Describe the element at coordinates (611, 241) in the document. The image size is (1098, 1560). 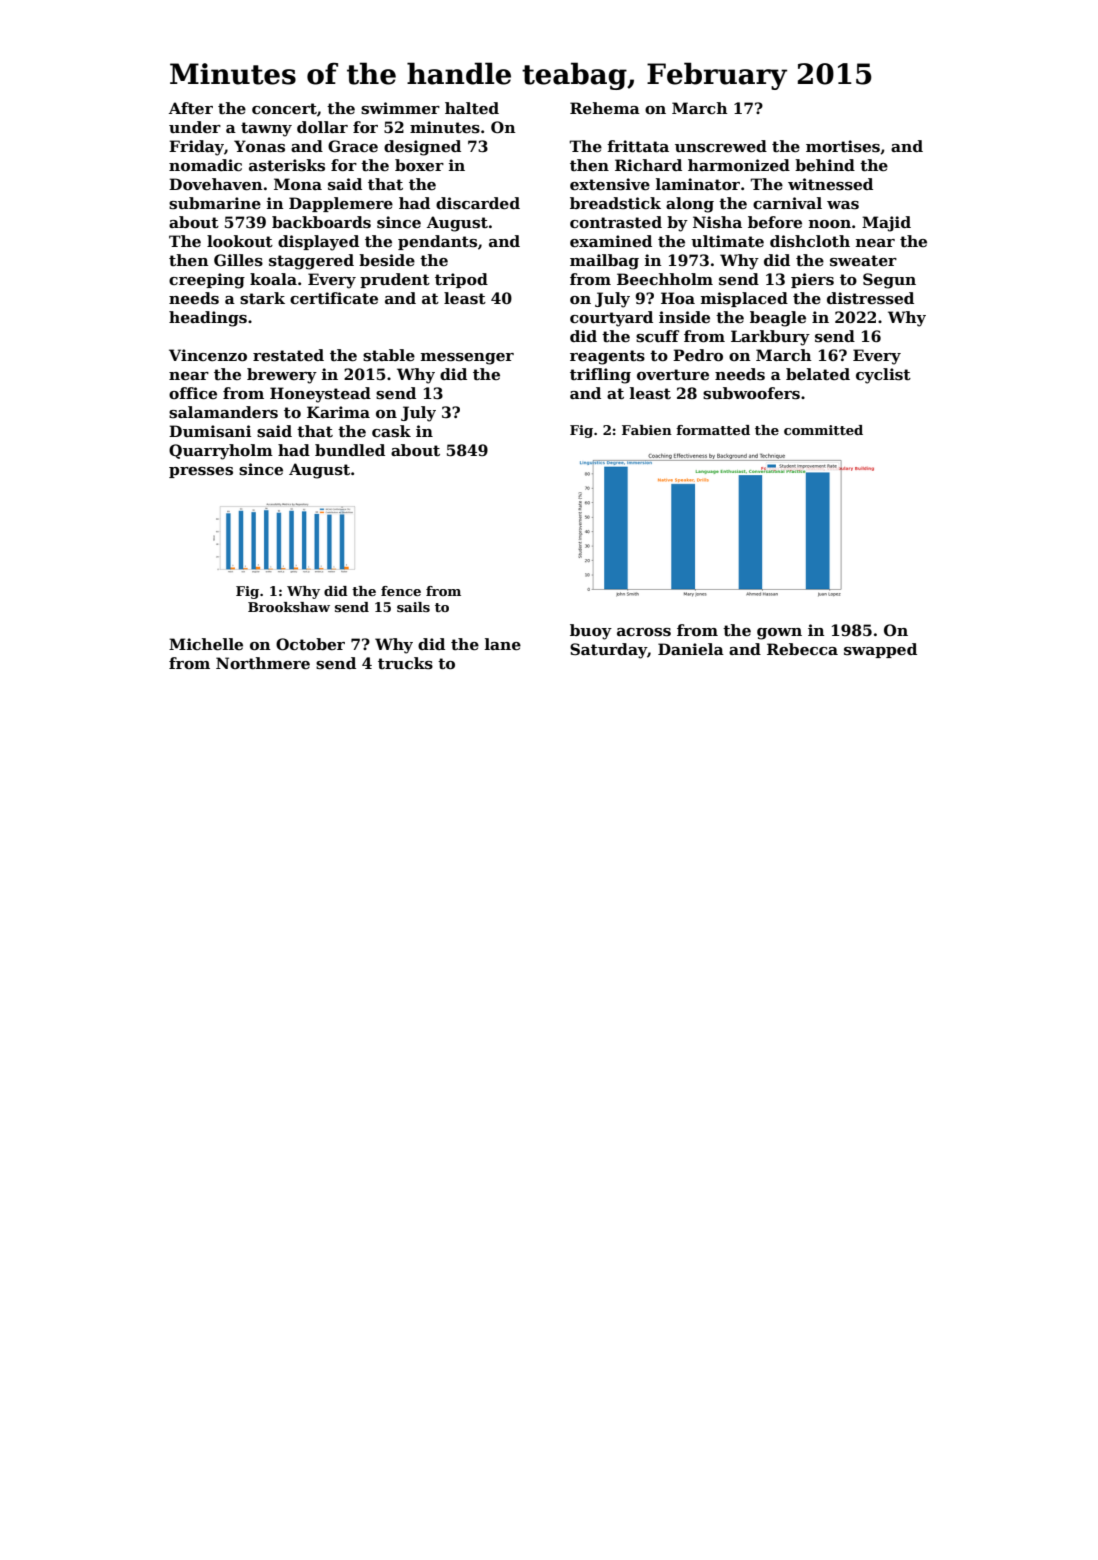
I see `examined` at that location.
